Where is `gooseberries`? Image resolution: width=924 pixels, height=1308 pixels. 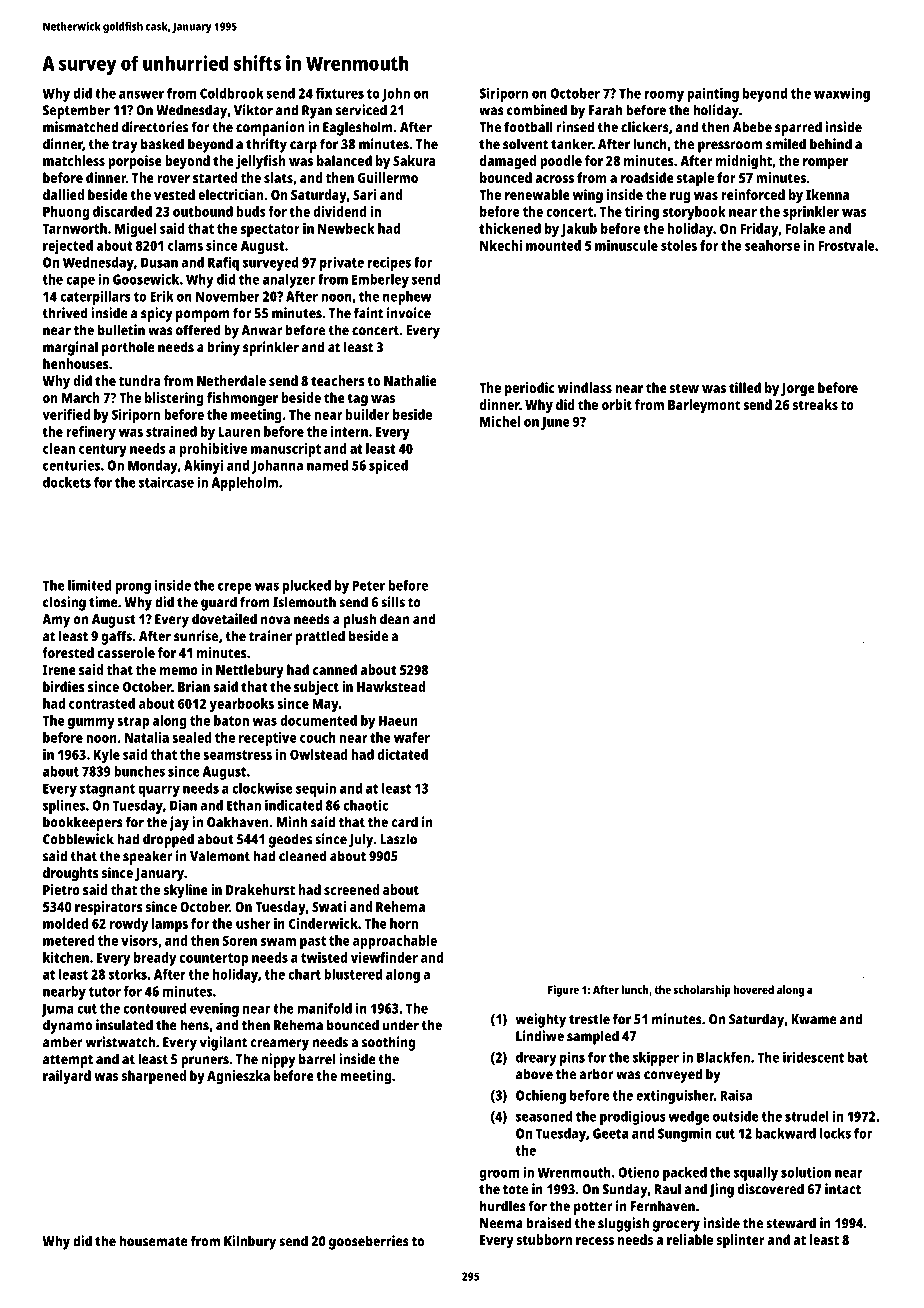 gooseberries is located at coordinates (369, 1242).
